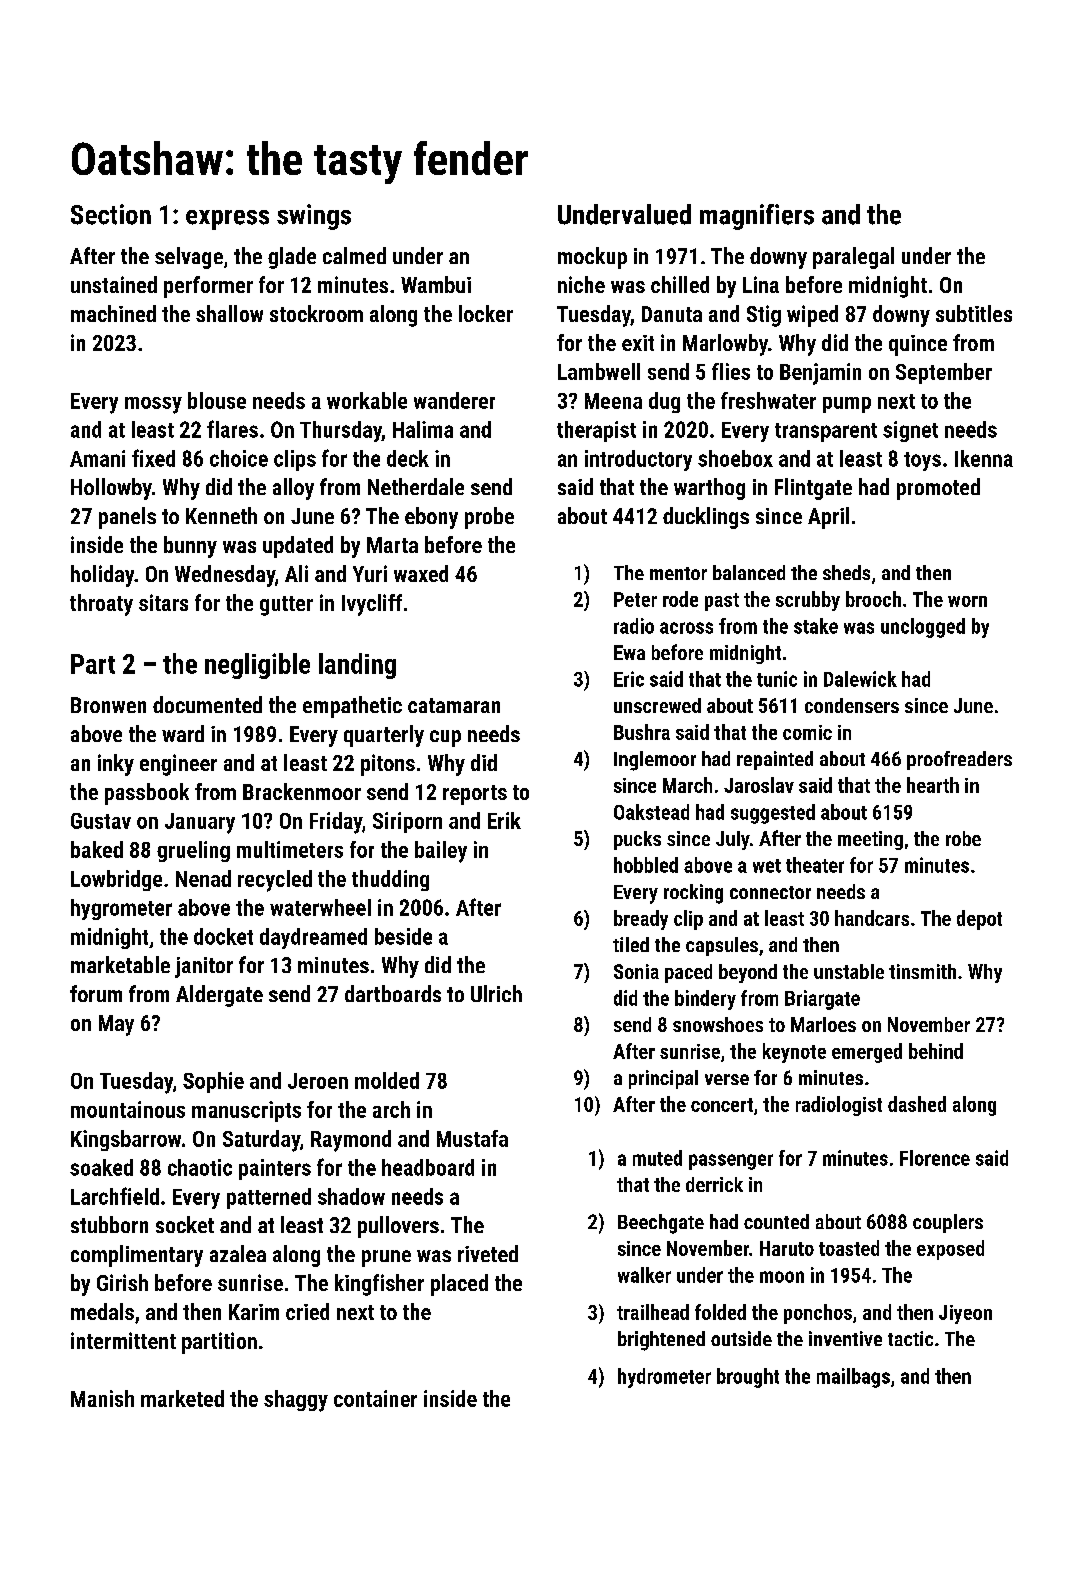 The image size is (1088, 1575). Describe the element at coordinates (979, 920) in the screenshot. I see `depot` at that location.
